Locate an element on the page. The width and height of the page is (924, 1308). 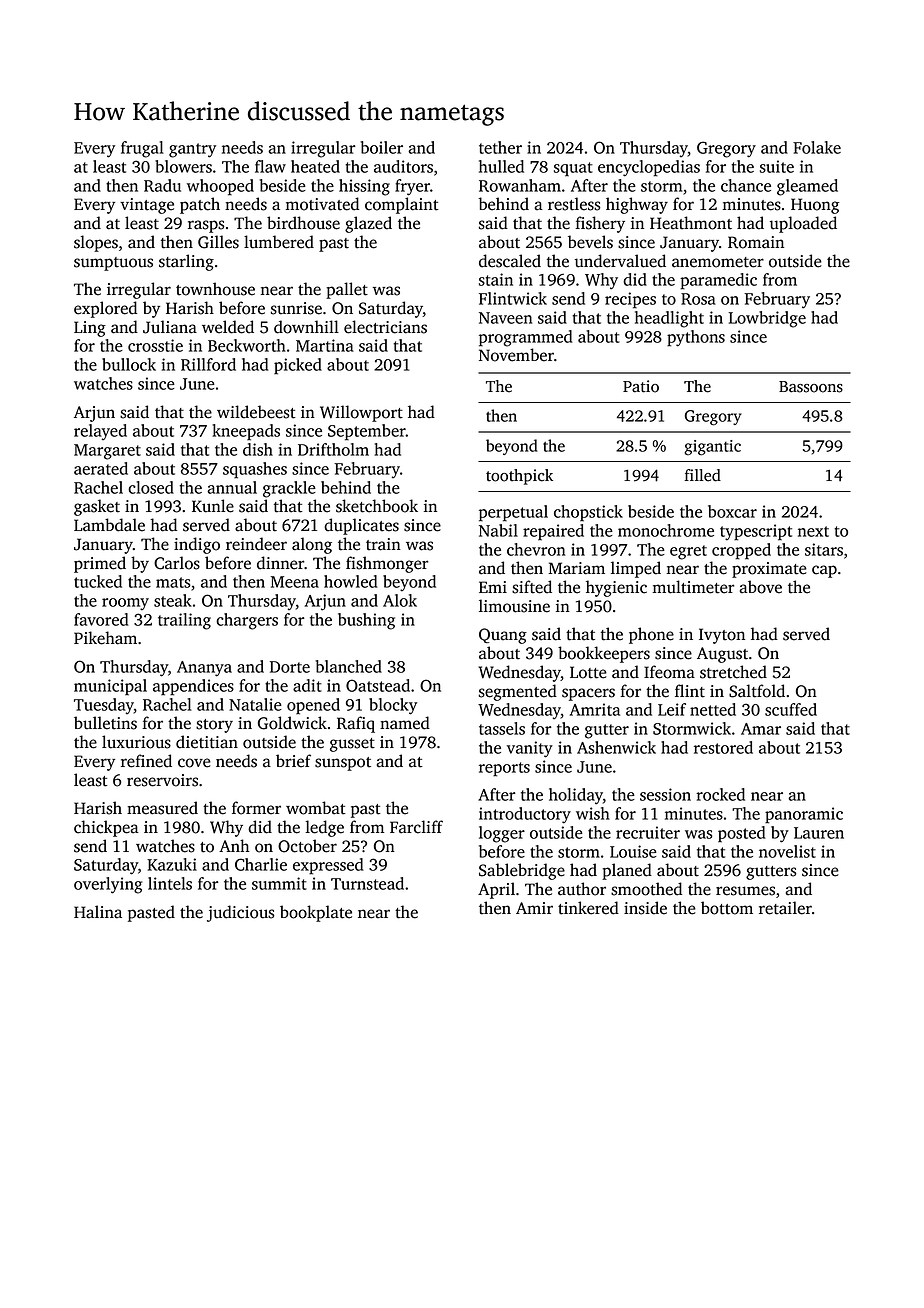
above is located at coordinates (761, 587).
